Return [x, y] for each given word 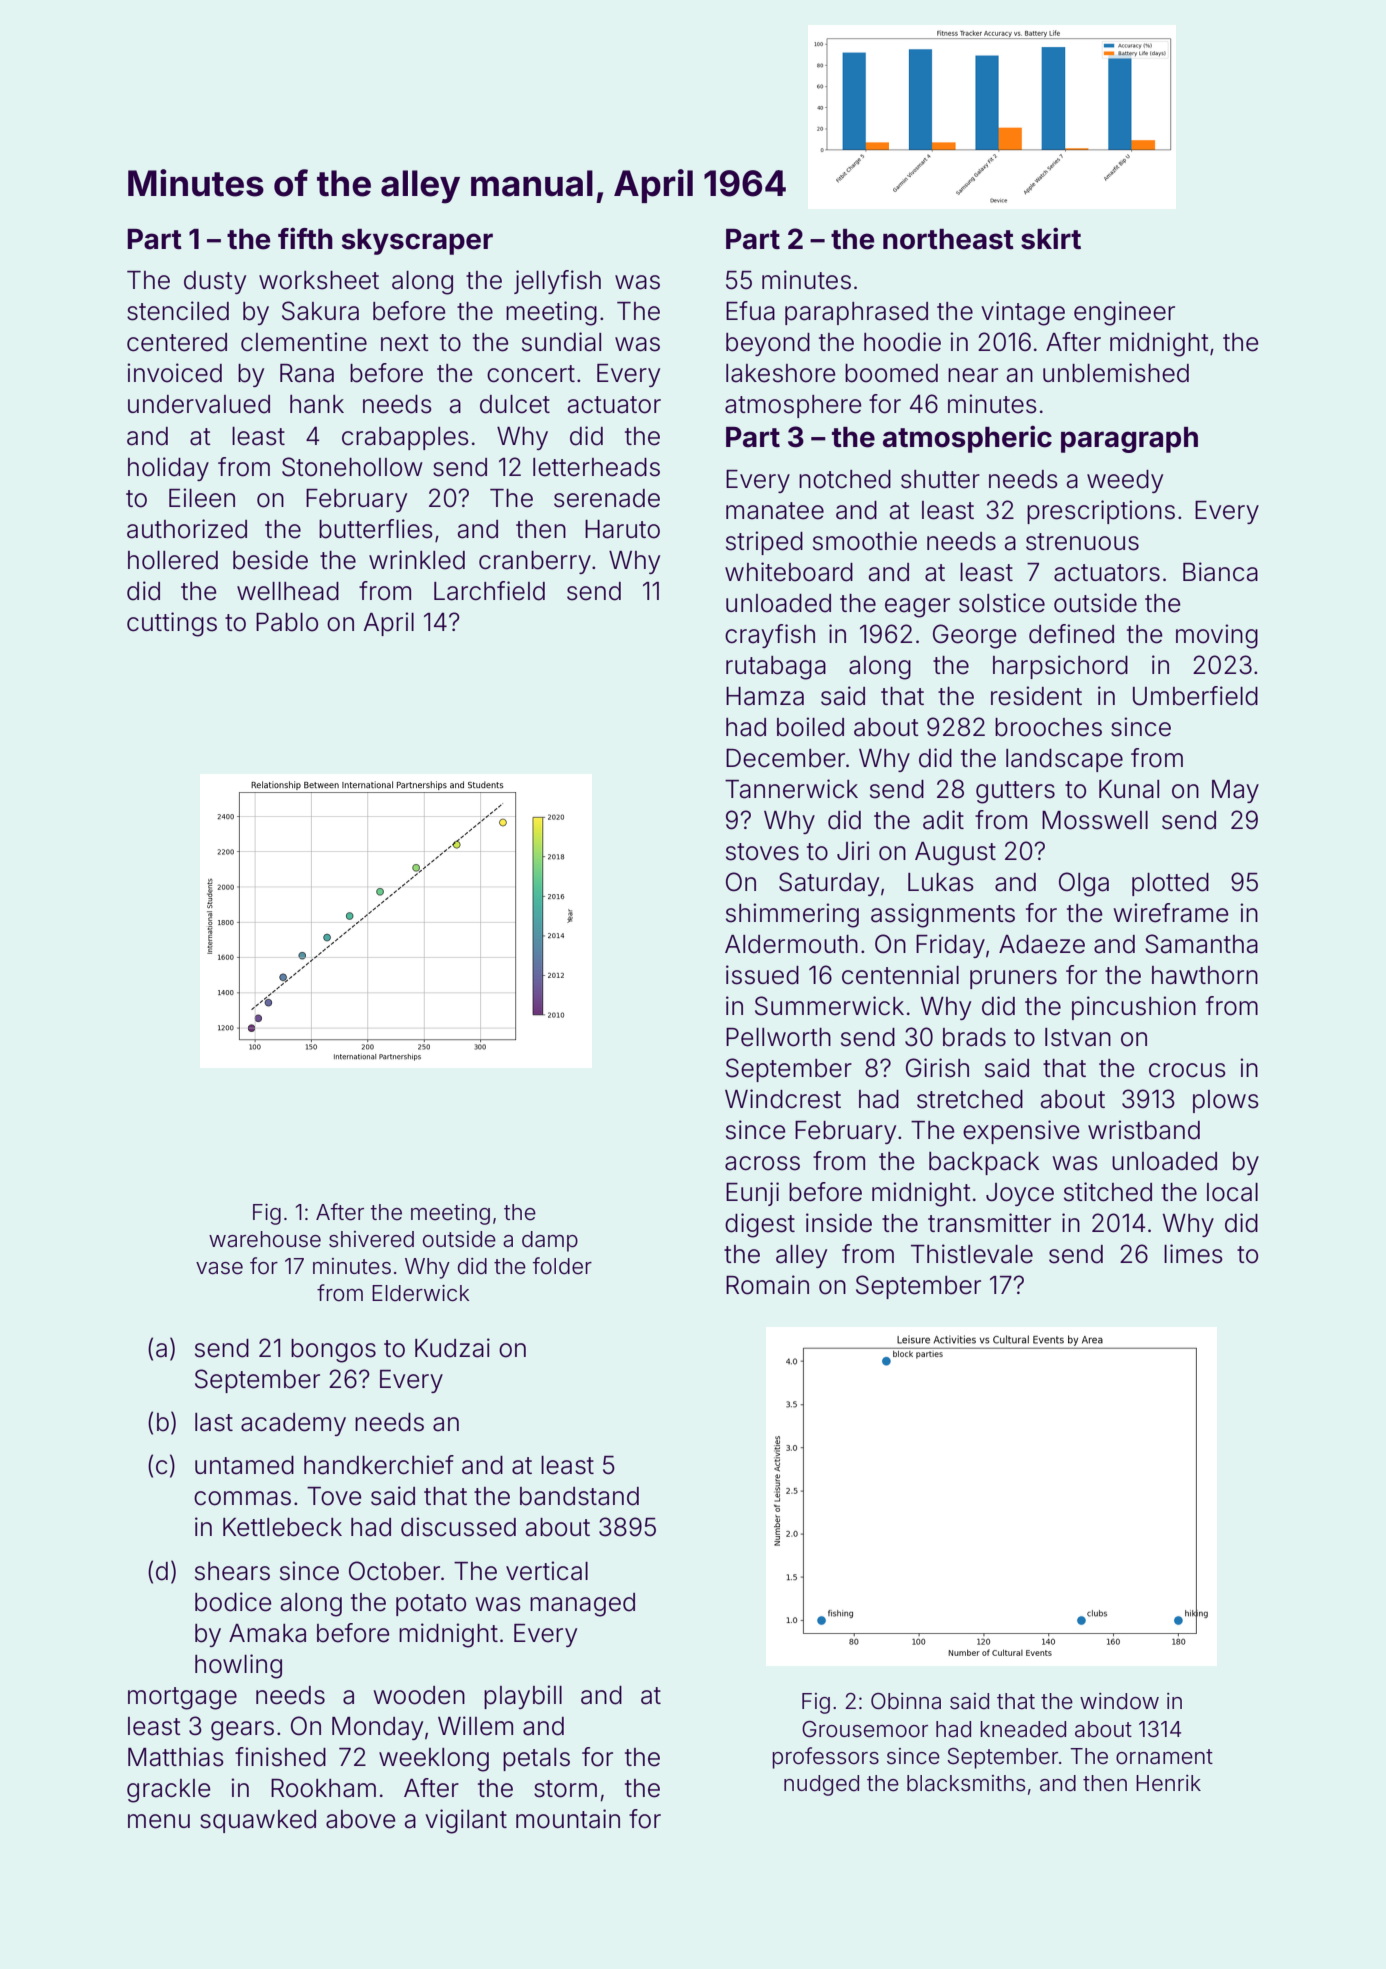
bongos [333, 1351]
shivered [371, 1239]
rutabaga [776, 668]
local [1232, 1192]
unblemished [1116, 373]
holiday [168, 469]
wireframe [1171, 913]
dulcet [515, 404]
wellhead [288, 591]
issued [762, 975]
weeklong [434, 1760]
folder [562, 1266]
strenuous [1082, 542]
